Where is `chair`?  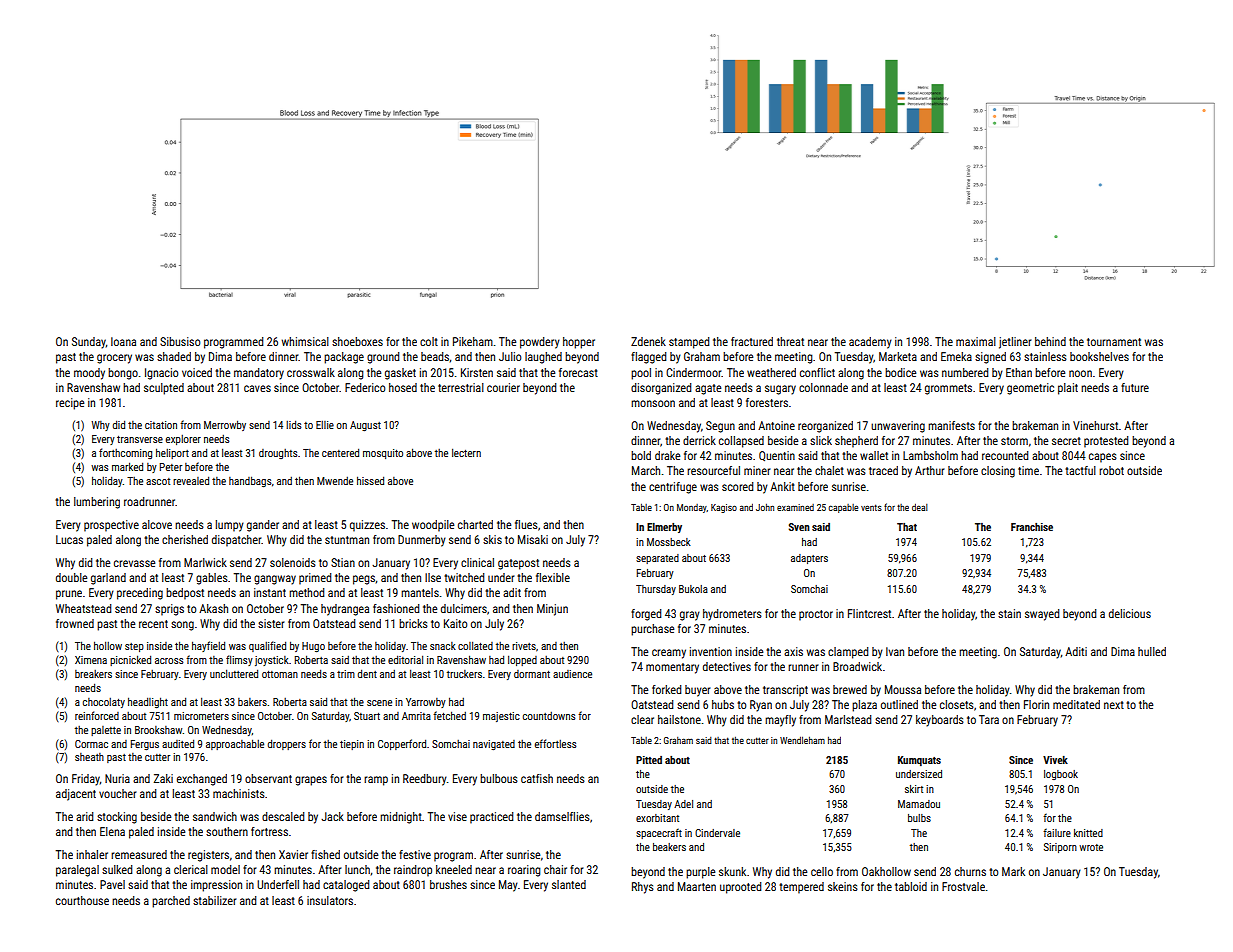 chair is located at coordinates (555, 869).
